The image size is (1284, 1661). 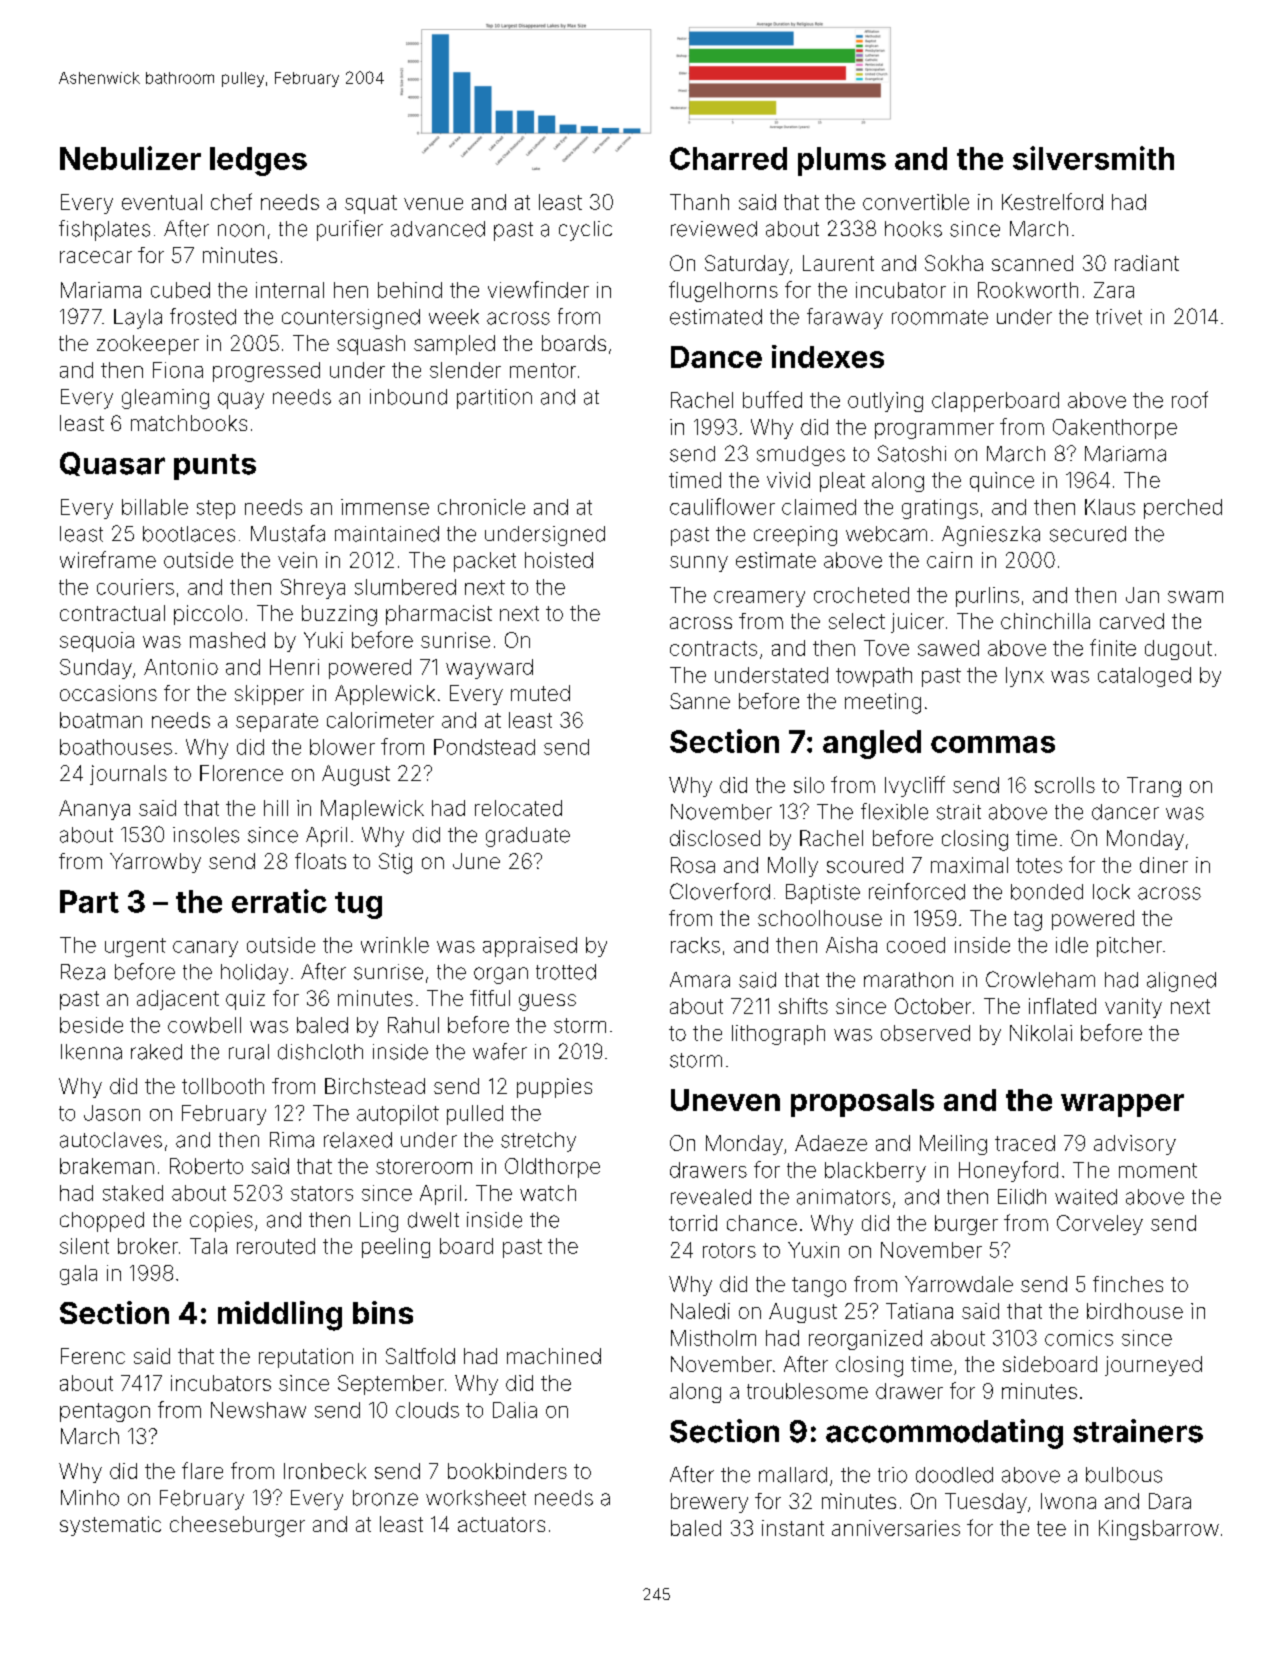 I want to click on bronze, so click(x=385, y=1498).
